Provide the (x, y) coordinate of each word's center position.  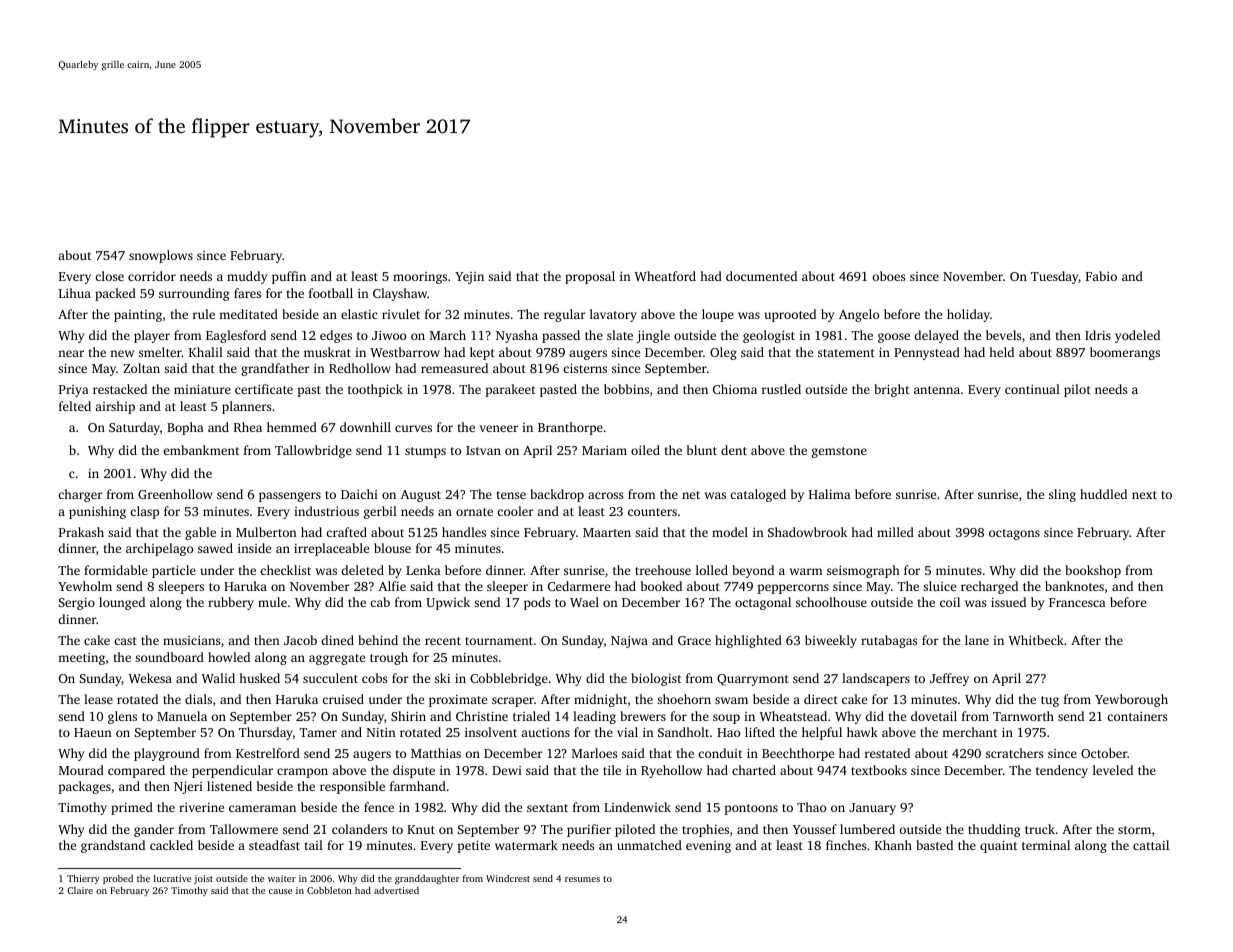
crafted (346, 532)
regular (565, 315)
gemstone (839, 452)
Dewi (507, 770)
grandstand (113, 846)
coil (950, 602)
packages (84, 787)
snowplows (161, 256)
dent (734, 450)
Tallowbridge (313, 451)
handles (464, 532)
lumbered (867, 829)
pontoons (751, 809)
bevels (1003, 335)
